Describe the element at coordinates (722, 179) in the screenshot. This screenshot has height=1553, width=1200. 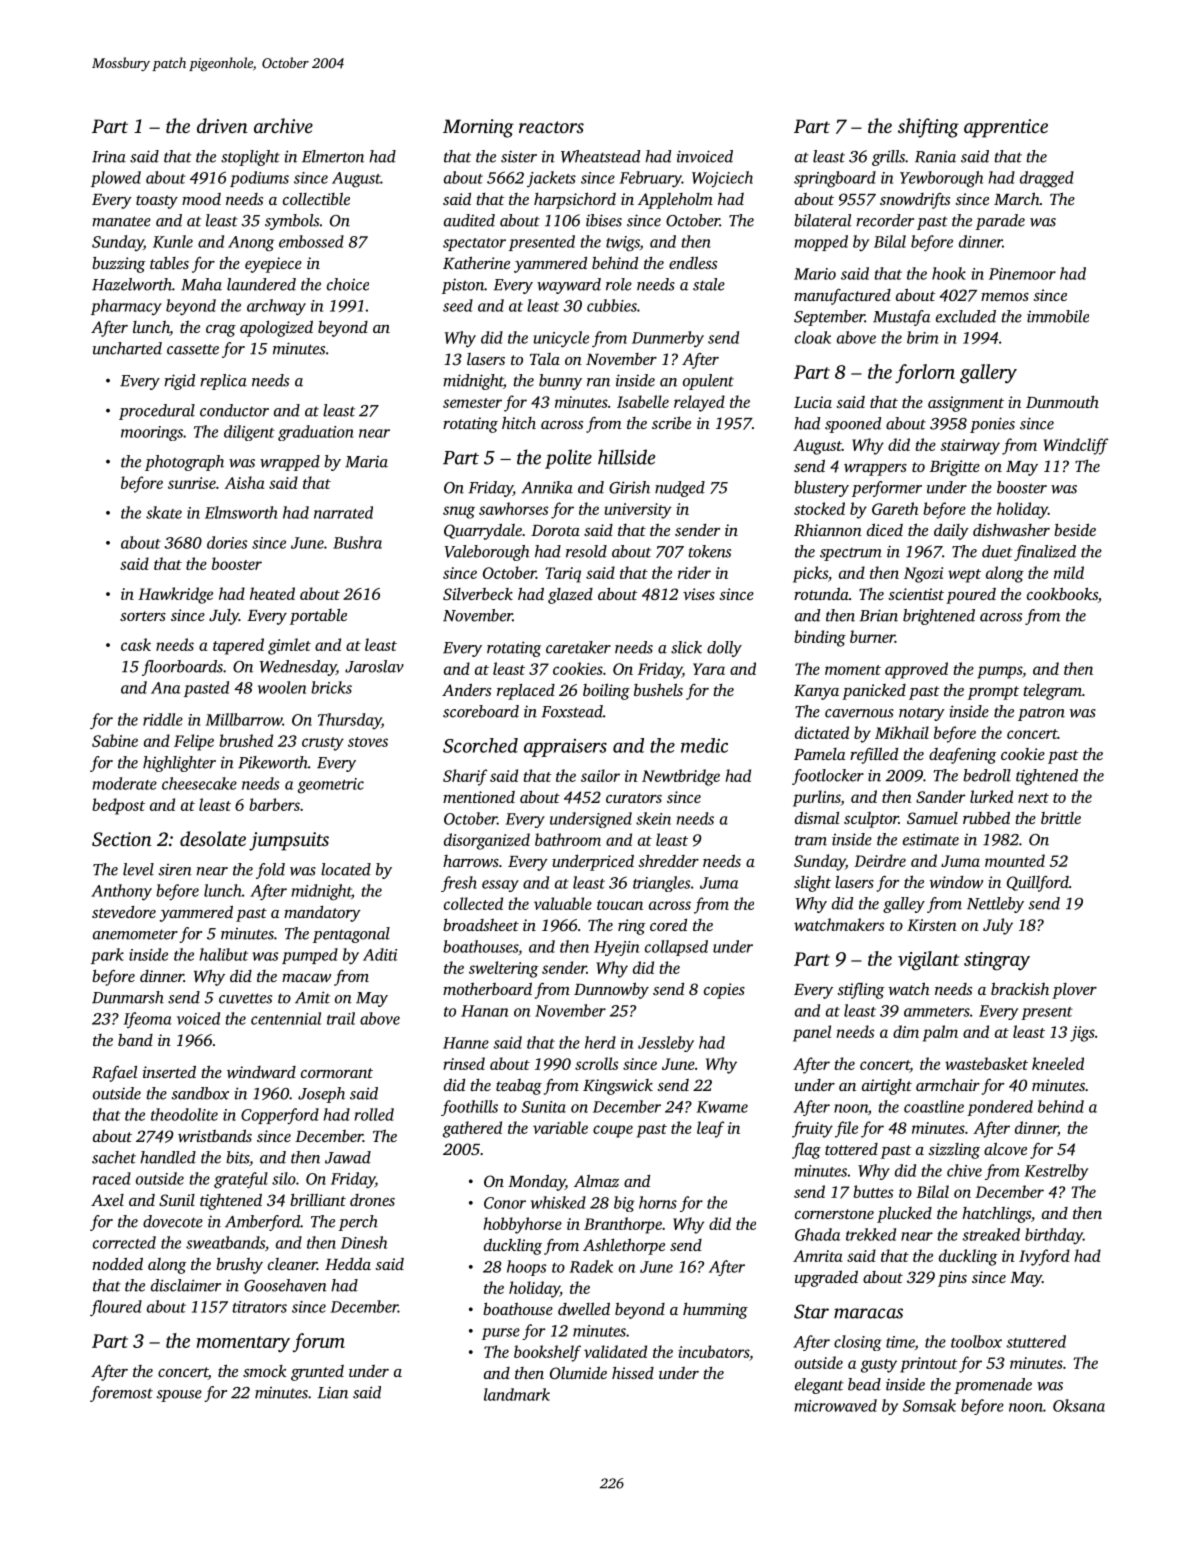
I see `Wojciech` at that location.
